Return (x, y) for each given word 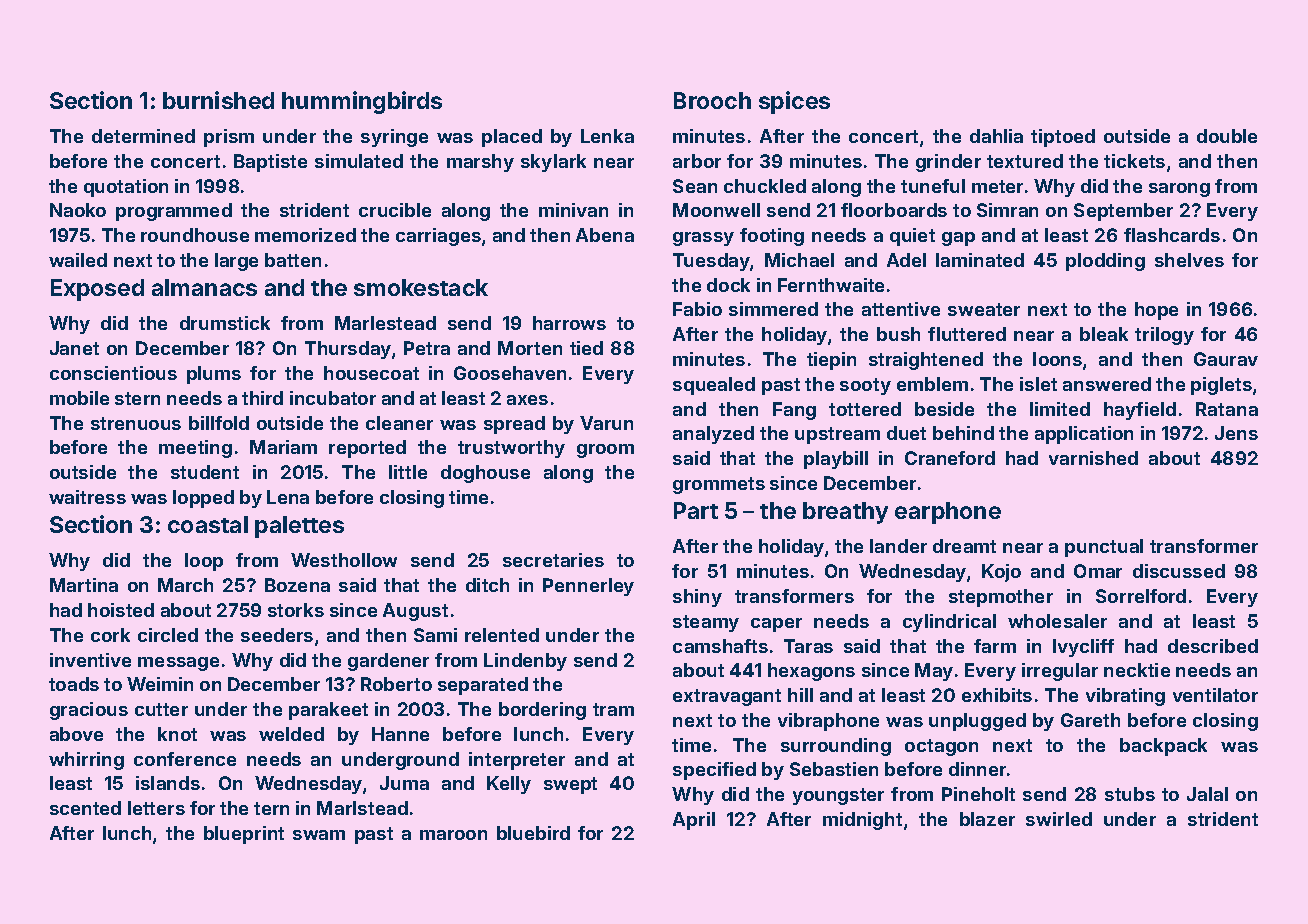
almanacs (204, 287)
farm (995, 646)
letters (156, 808)
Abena (605, 235)
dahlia (996, 136)
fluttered (967, 334)
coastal (208, 524)
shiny (697, 598)
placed (512, 138)
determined (143, 136)
